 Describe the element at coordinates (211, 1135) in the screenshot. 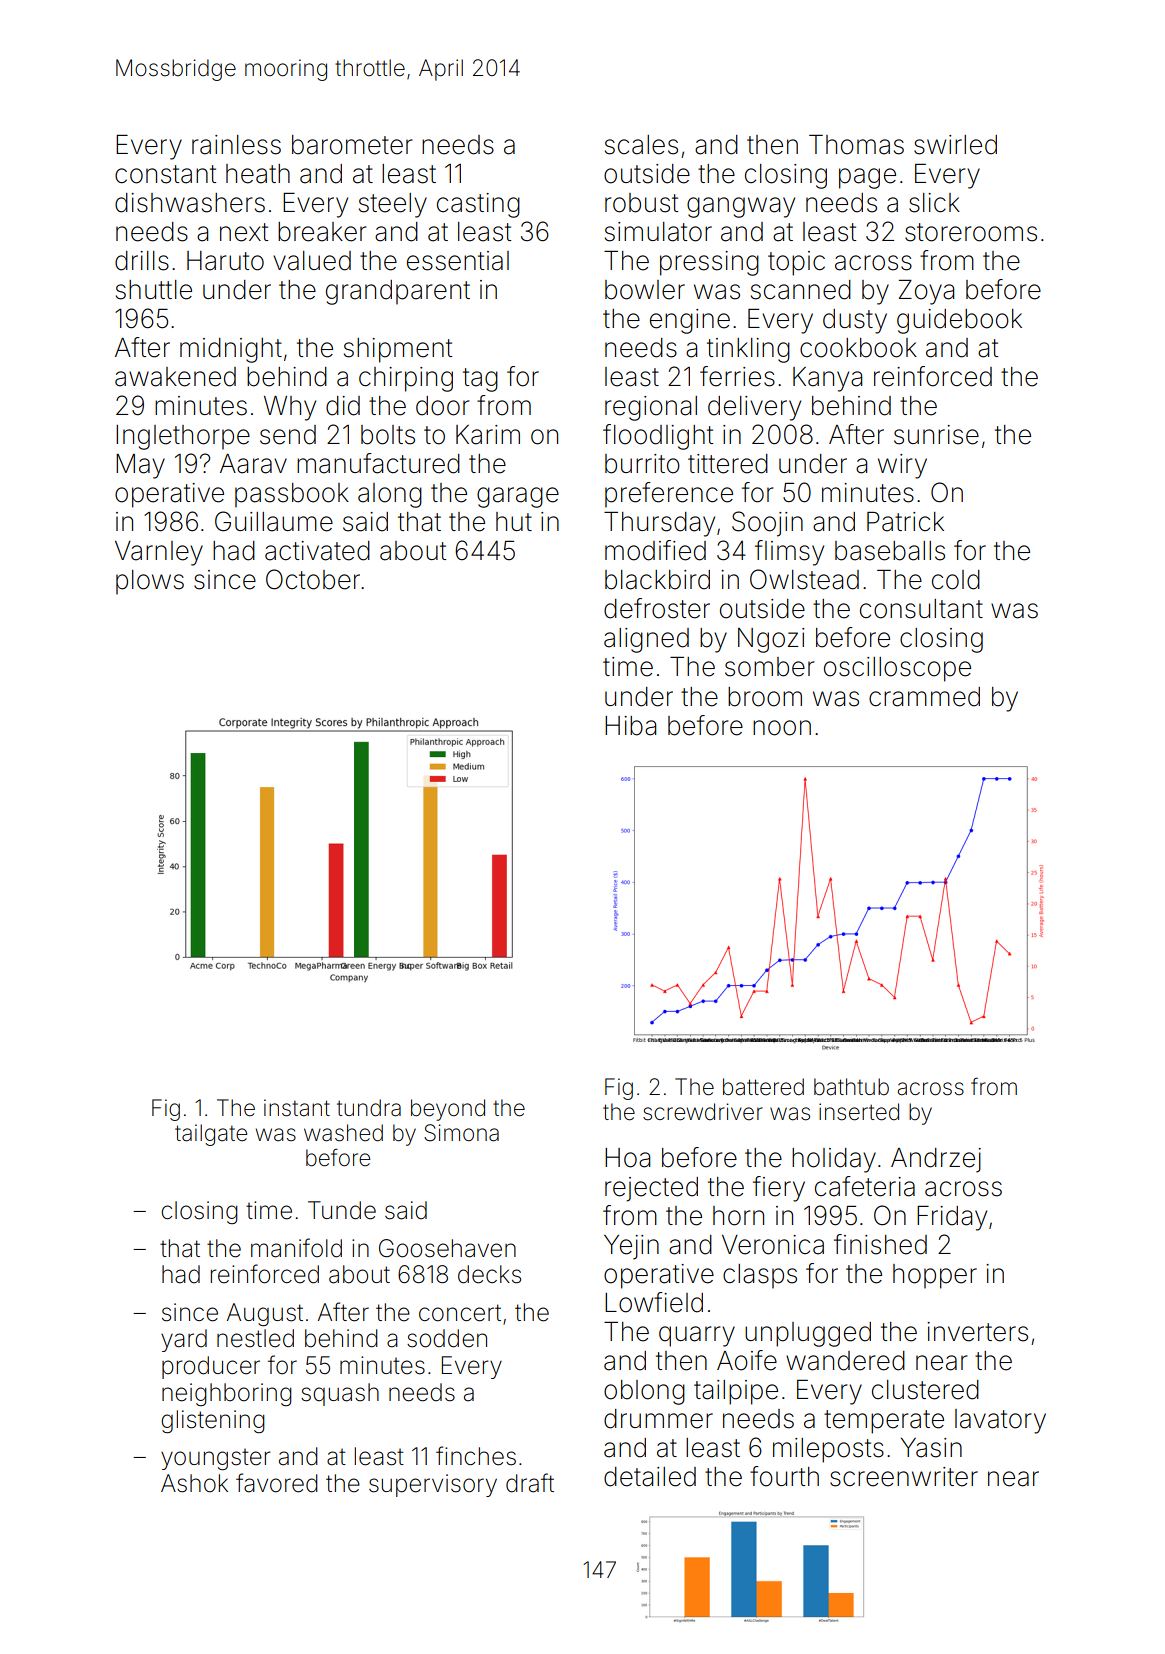

I see `tailgate` at that location.
